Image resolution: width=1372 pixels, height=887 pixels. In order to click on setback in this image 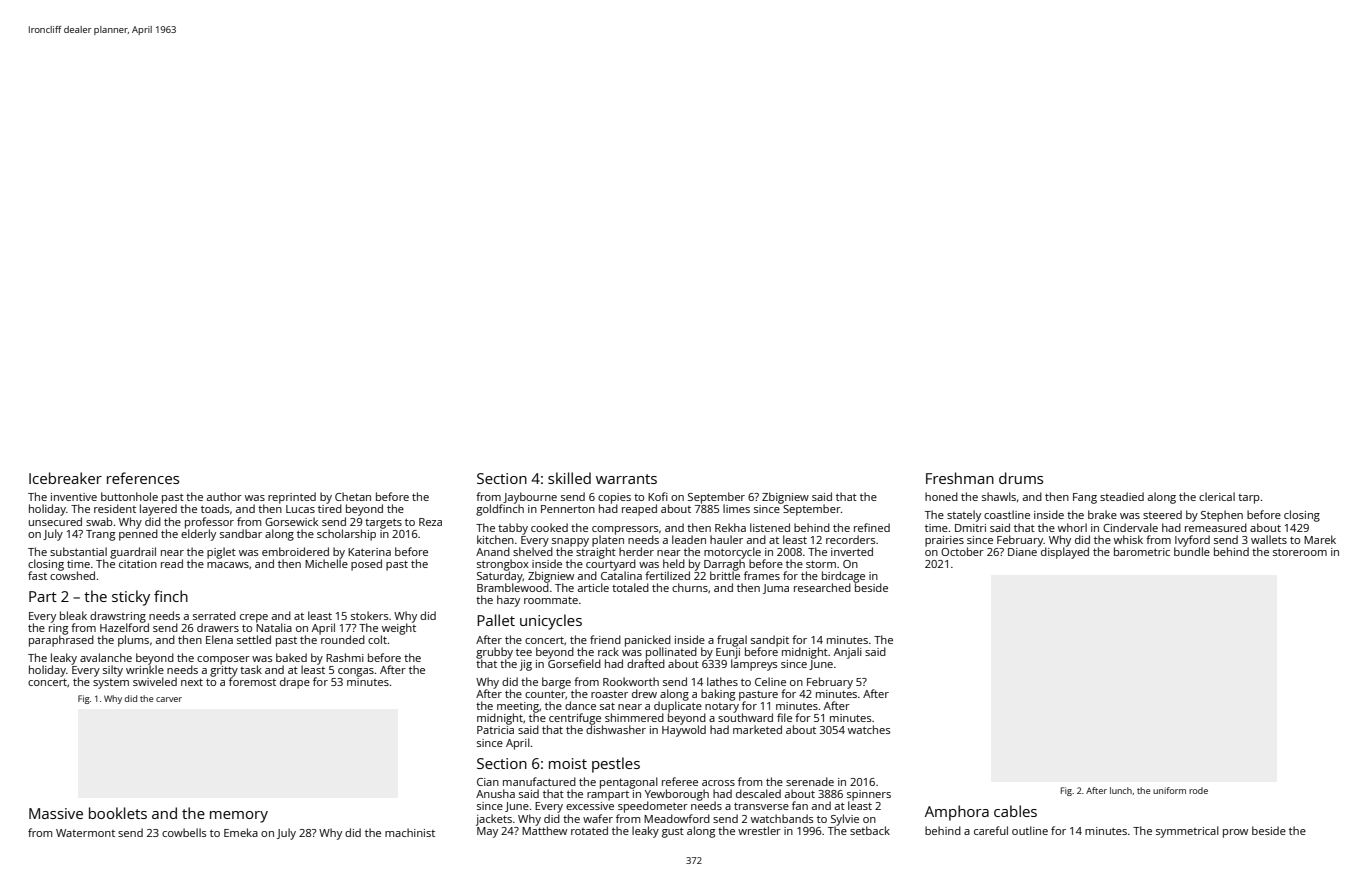, I will do `click(870, 830)`.
